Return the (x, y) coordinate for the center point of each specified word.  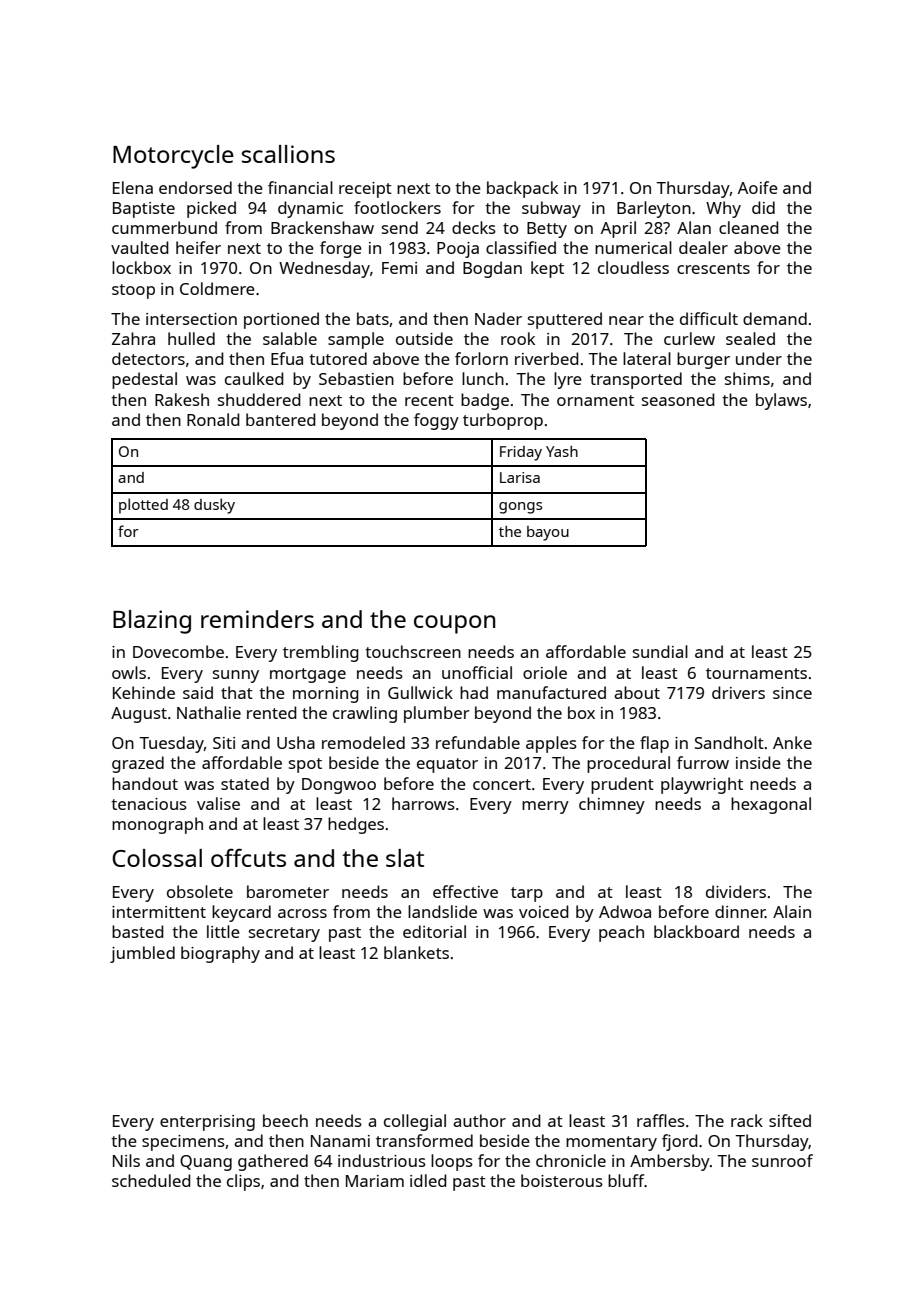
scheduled (151, 1180)
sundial (660, 651)
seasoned (678, 399)
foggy (436, 421)
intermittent (159, 912)
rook (518, 338)
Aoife (758, 187)
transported (636, 380)
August (139, 715)
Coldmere (217, 288)
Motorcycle (173, 157)
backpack (522, 189)
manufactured (551, 692)
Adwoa (625, 911)
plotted (143, 506)
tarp (527, 894)
